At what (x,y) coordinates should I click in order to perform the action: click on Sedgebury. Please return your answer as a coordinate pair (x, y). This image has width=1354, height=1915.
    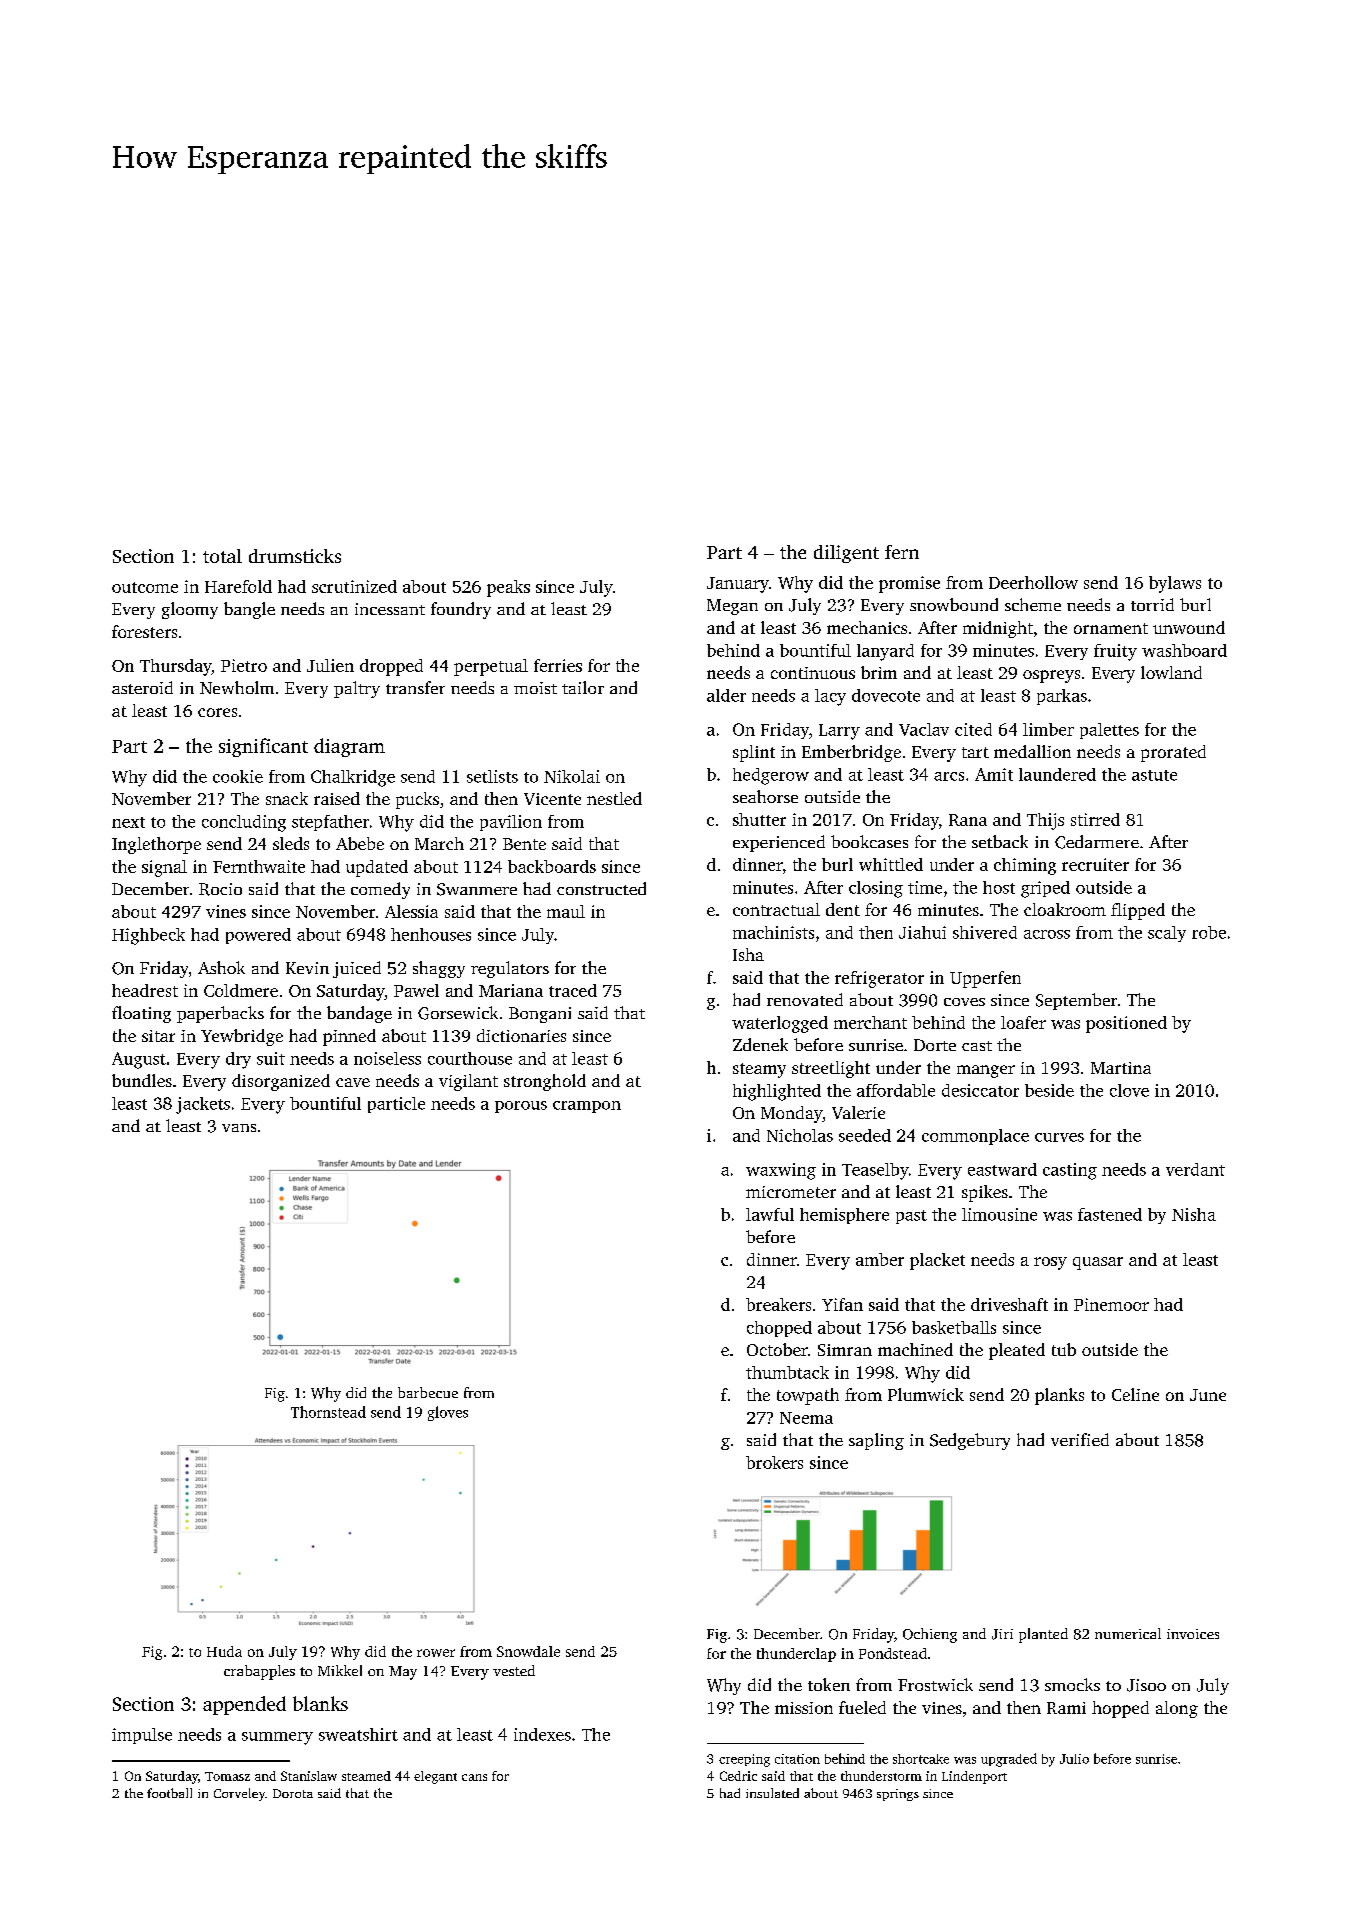
    Looking at the image, I should click on (970, 1441).
